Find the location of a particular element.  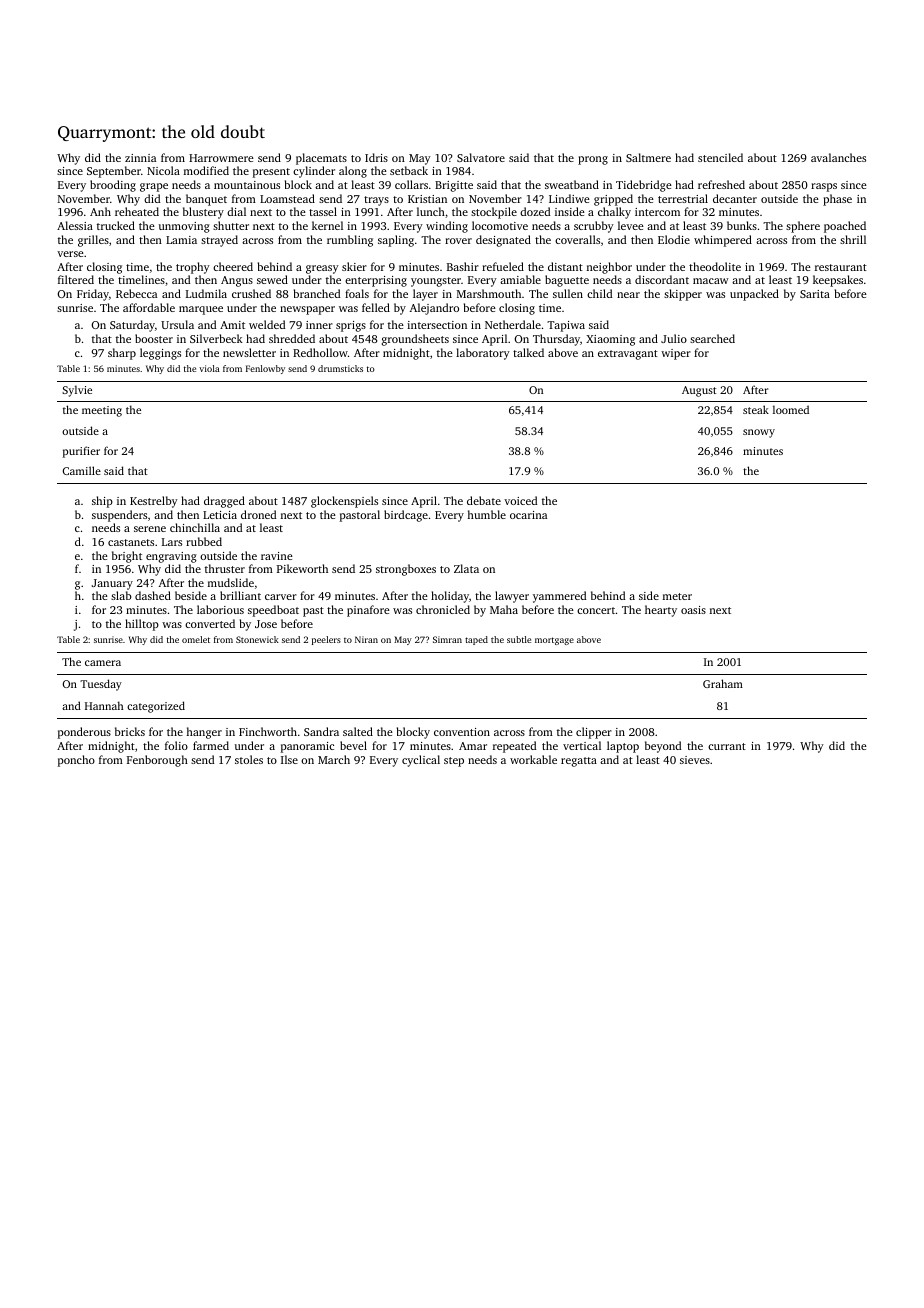

Salvatore is located at coordinates (481, 157).
